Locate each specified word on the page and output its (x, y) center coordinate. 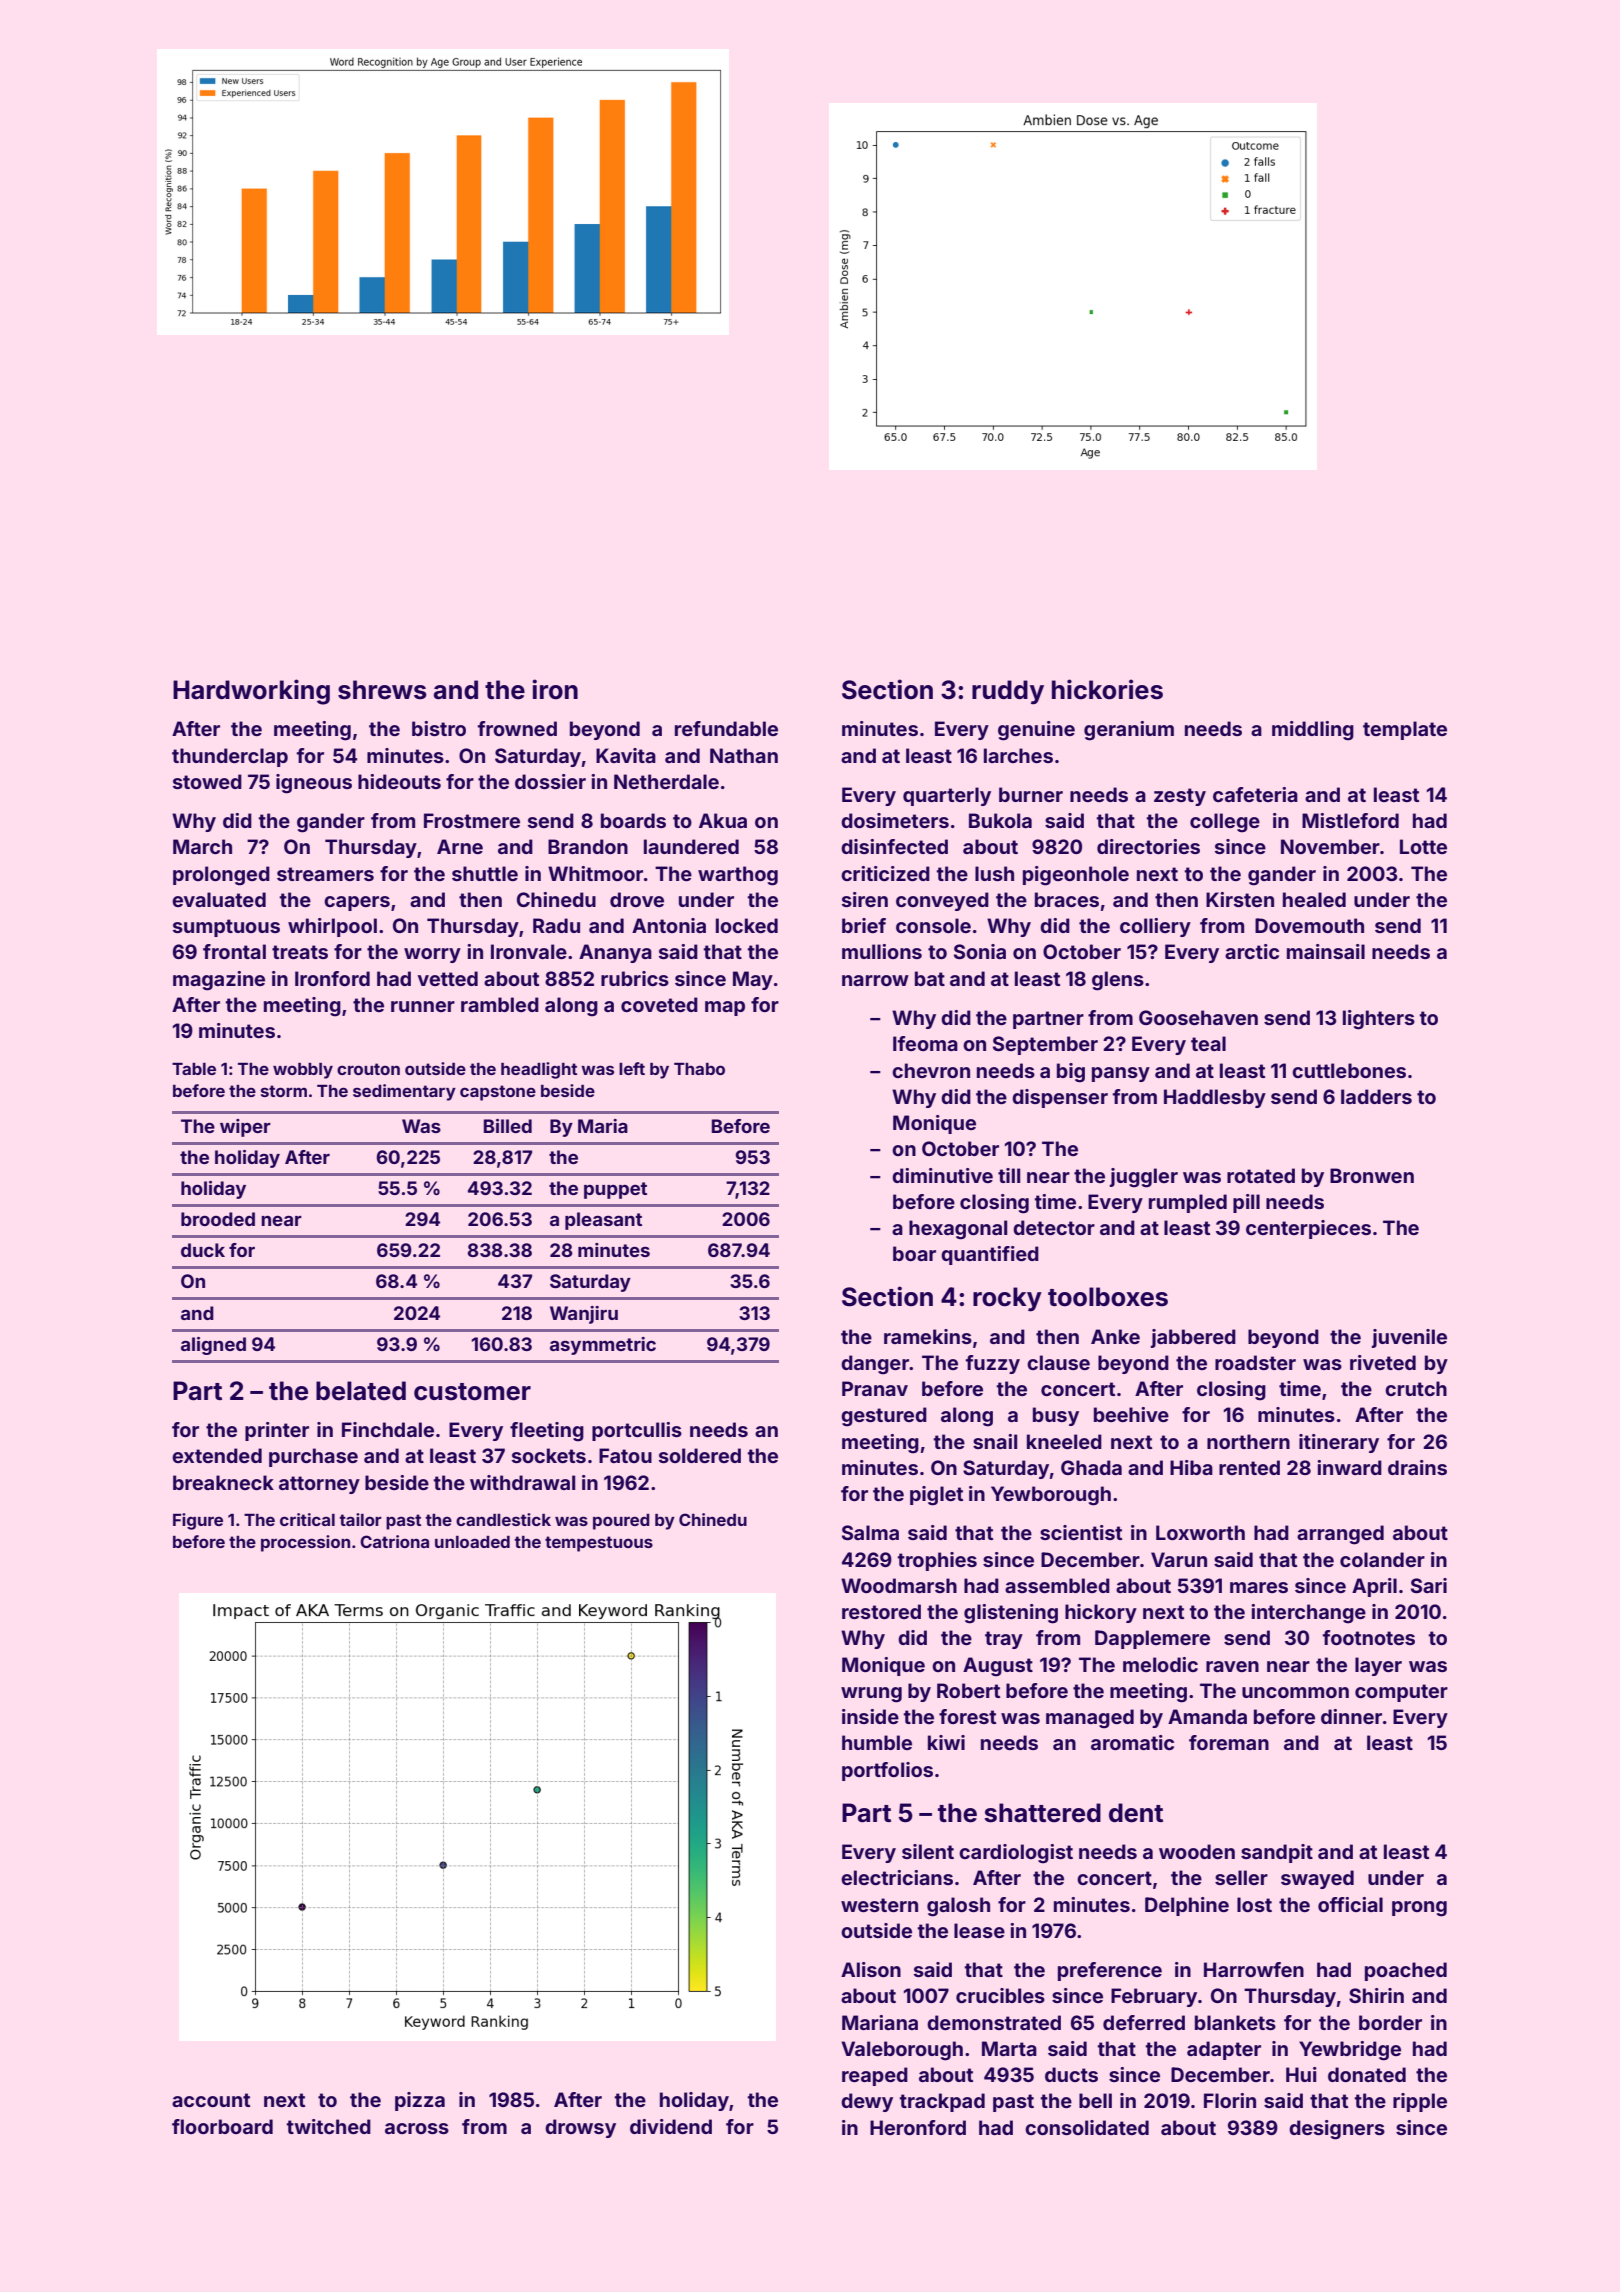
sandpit (1277, 1853)
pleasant (603, 1221)
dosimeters (895, 820)
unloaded (472, 1542)
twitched (328, 2126)
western (879, 1905)
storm (284, 1091)
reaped (875, 2076)
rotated (1261, 1175)
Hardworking (251, 692)
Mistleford (1350, 820)
